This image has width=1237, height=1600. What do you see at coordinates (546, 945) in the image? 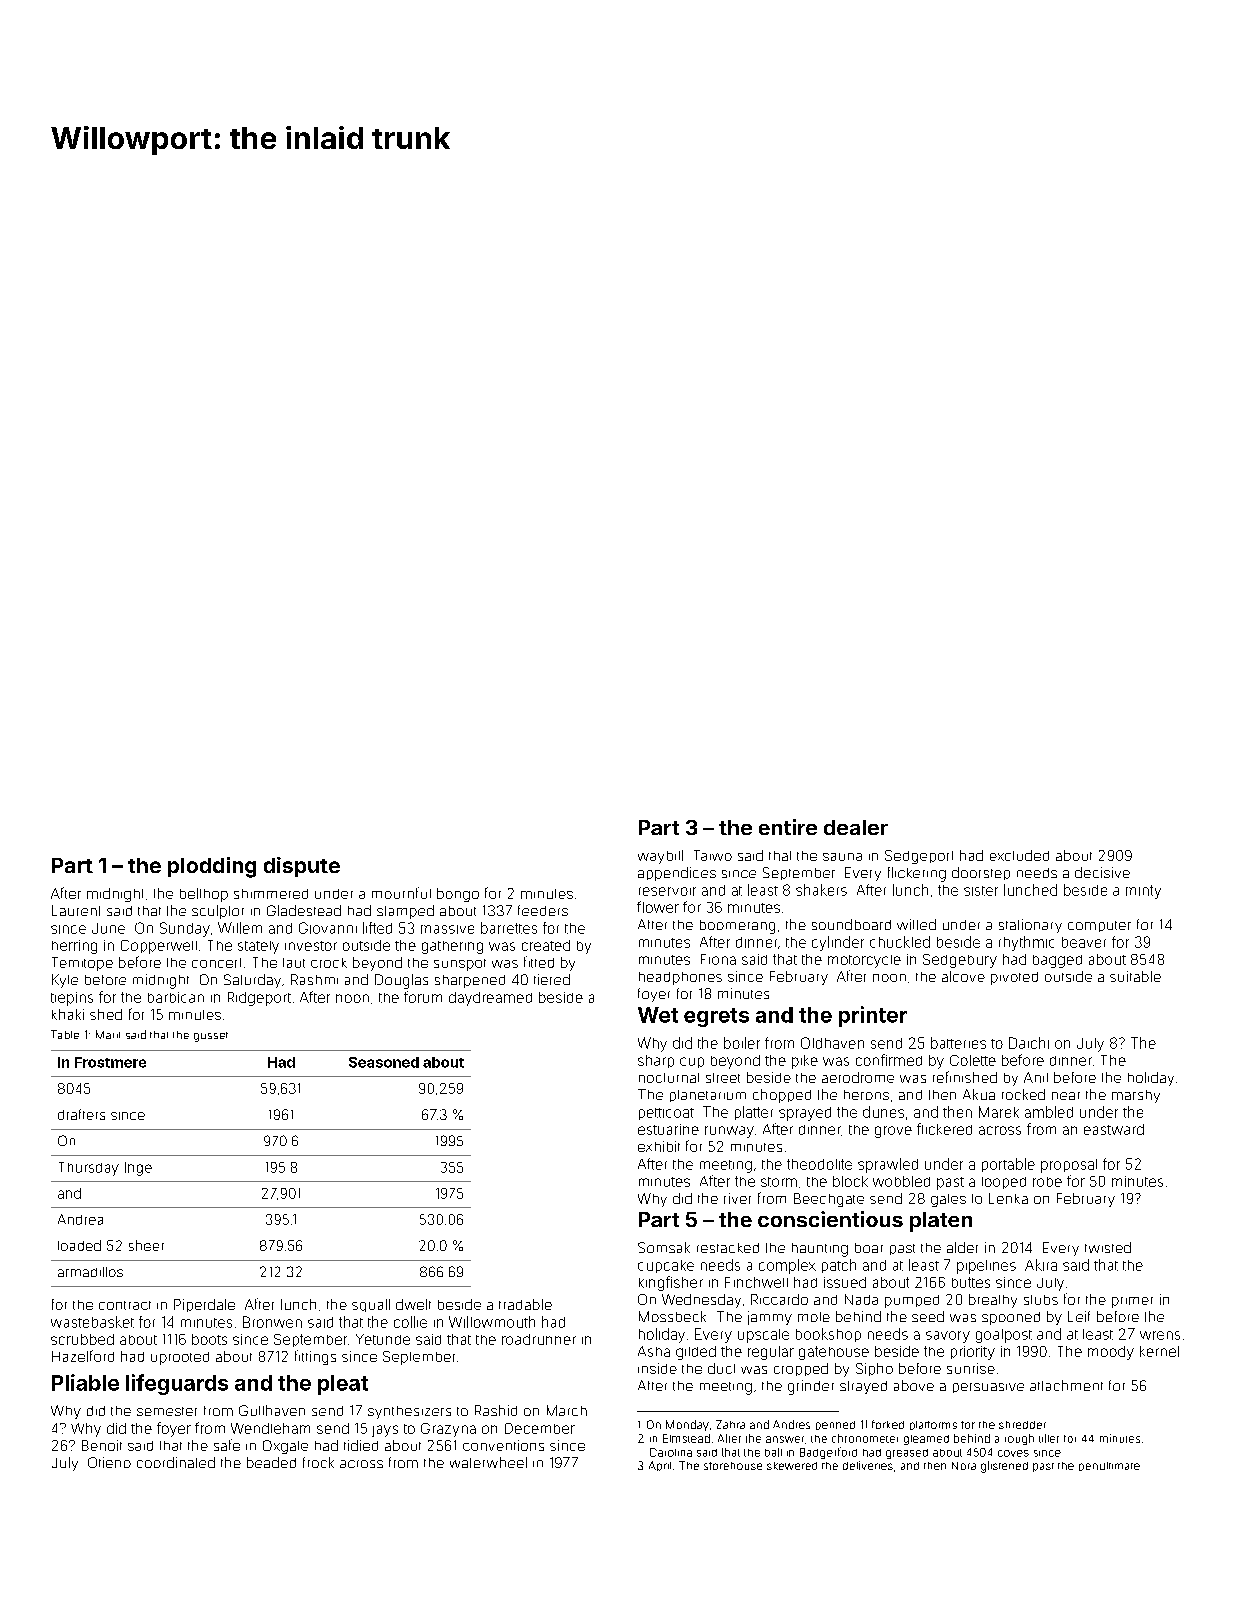
I see `created` at bounding box center [546, 945].
